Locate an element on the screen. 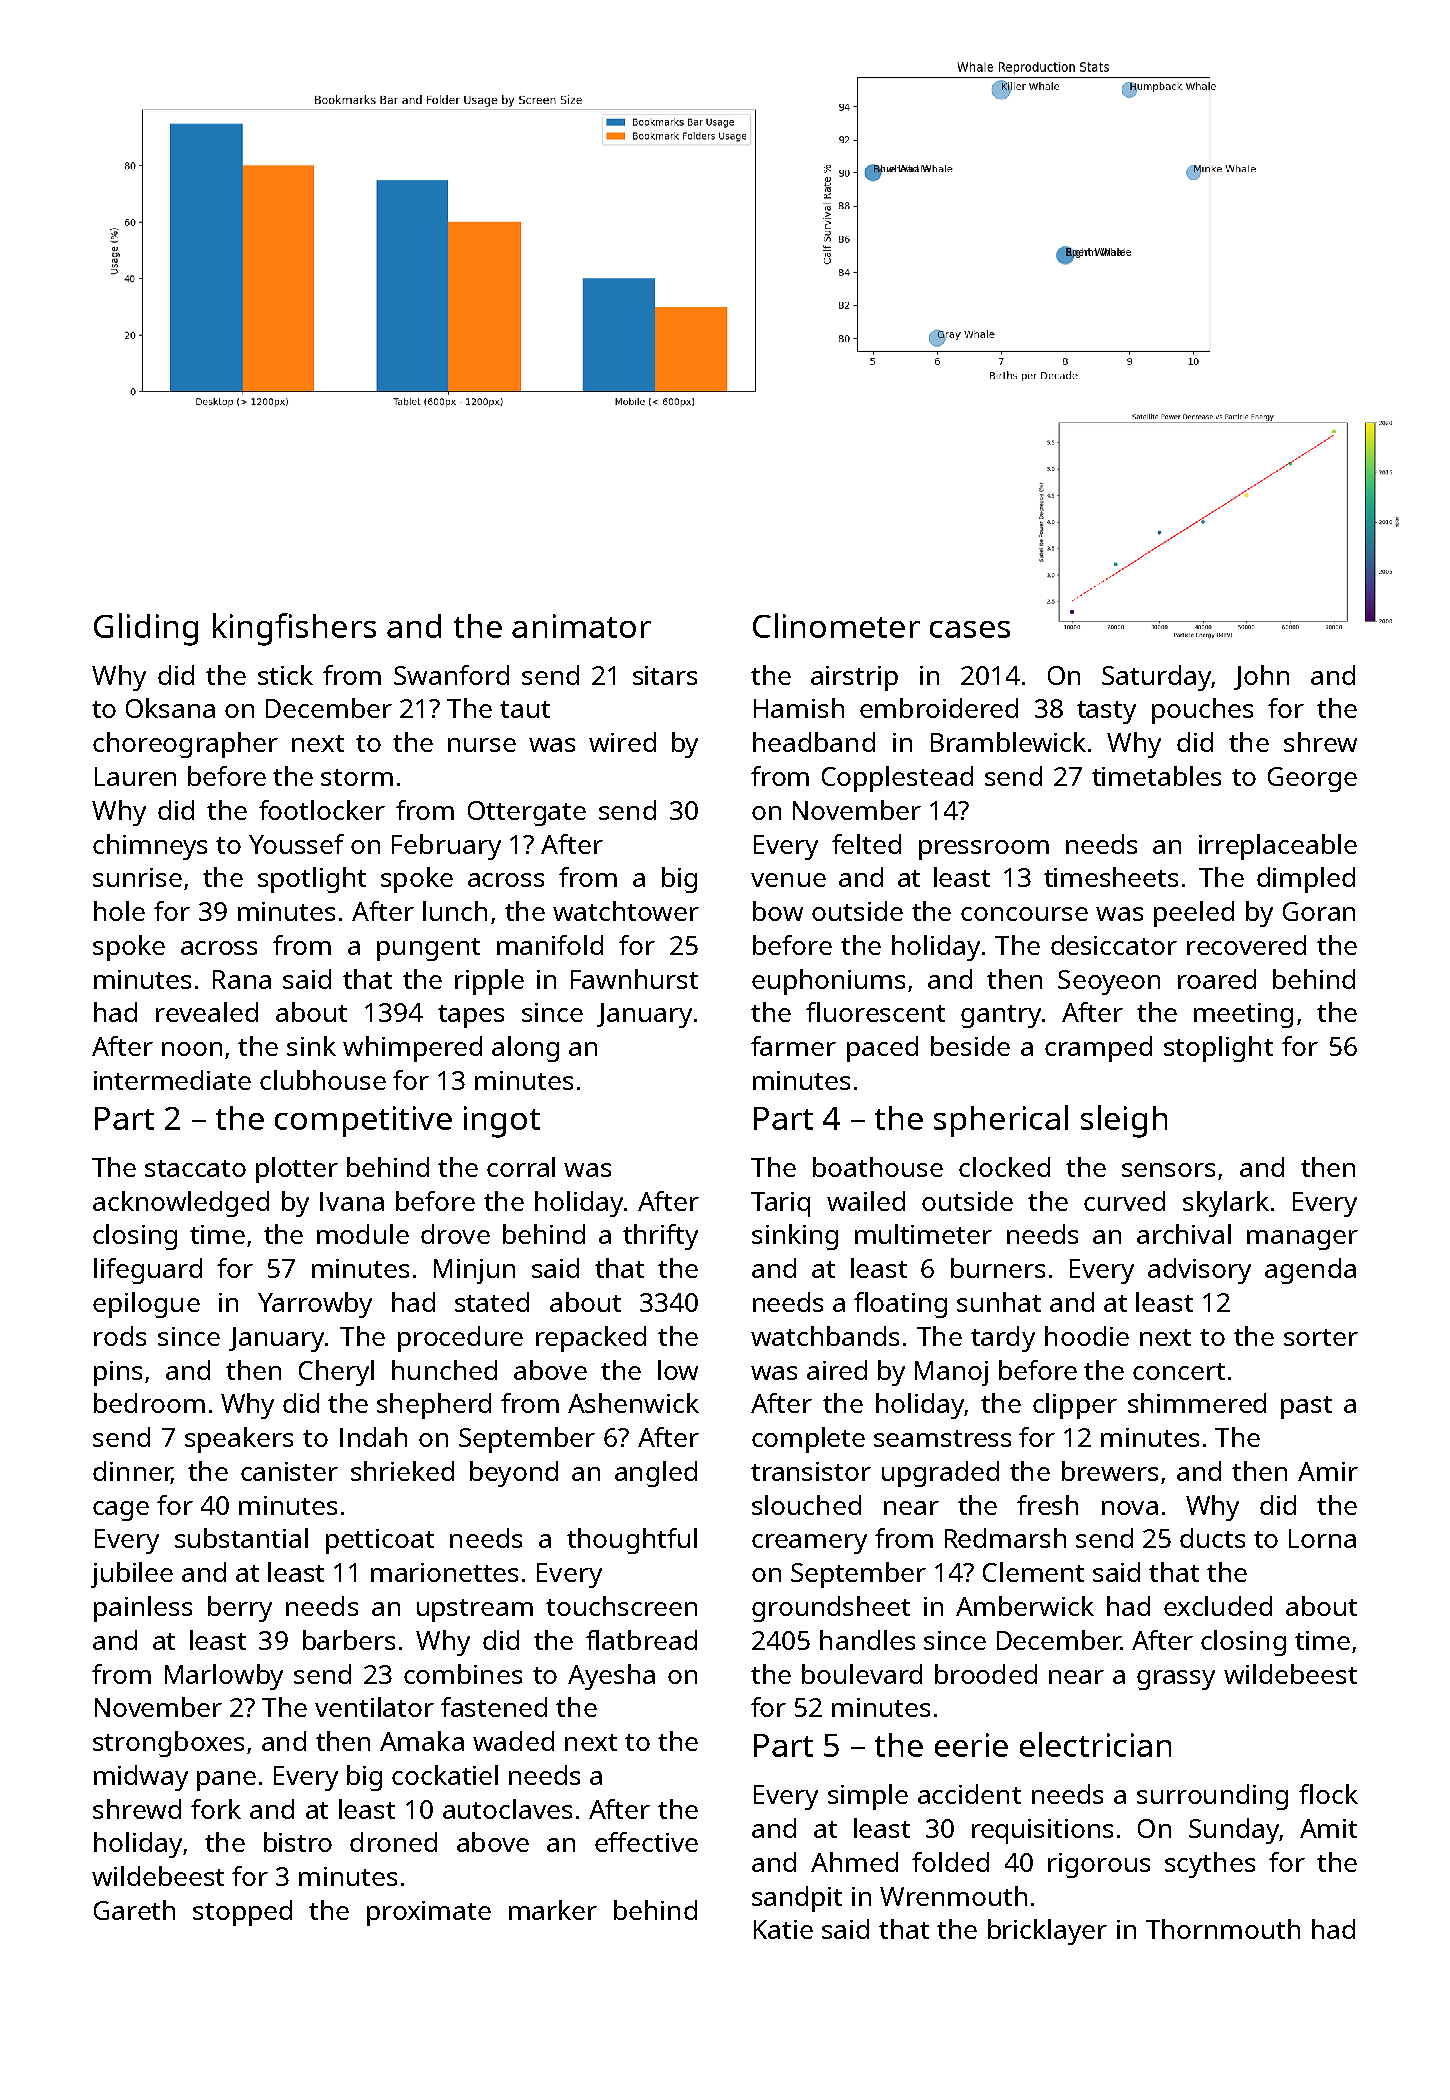  competitive is located at coordinates (363, 1121).
